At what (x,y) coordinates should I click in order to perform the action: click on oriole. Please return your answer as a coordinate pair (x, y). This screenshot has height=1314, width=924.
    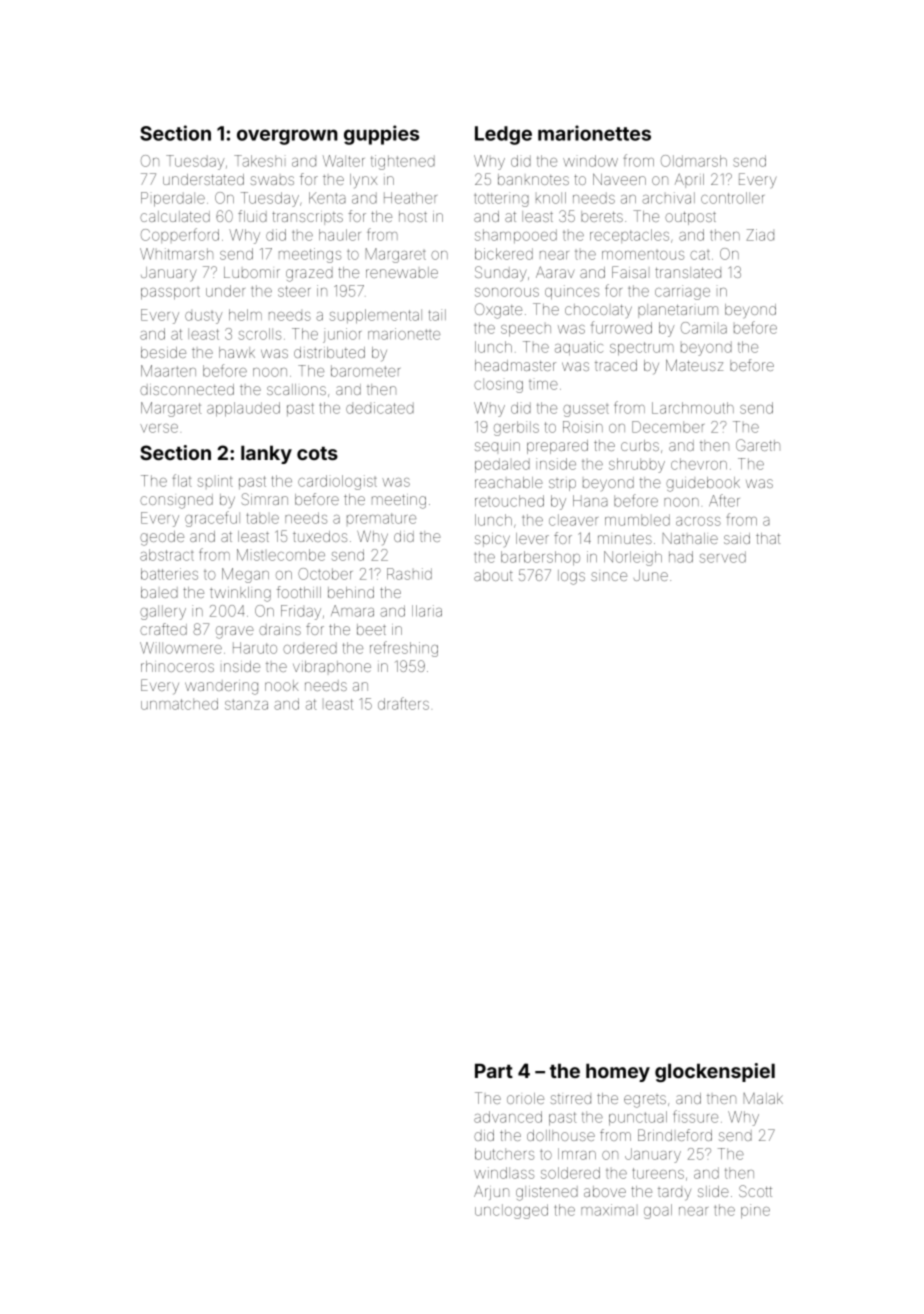
    Looking at the image, I should click on (525, 1098).
